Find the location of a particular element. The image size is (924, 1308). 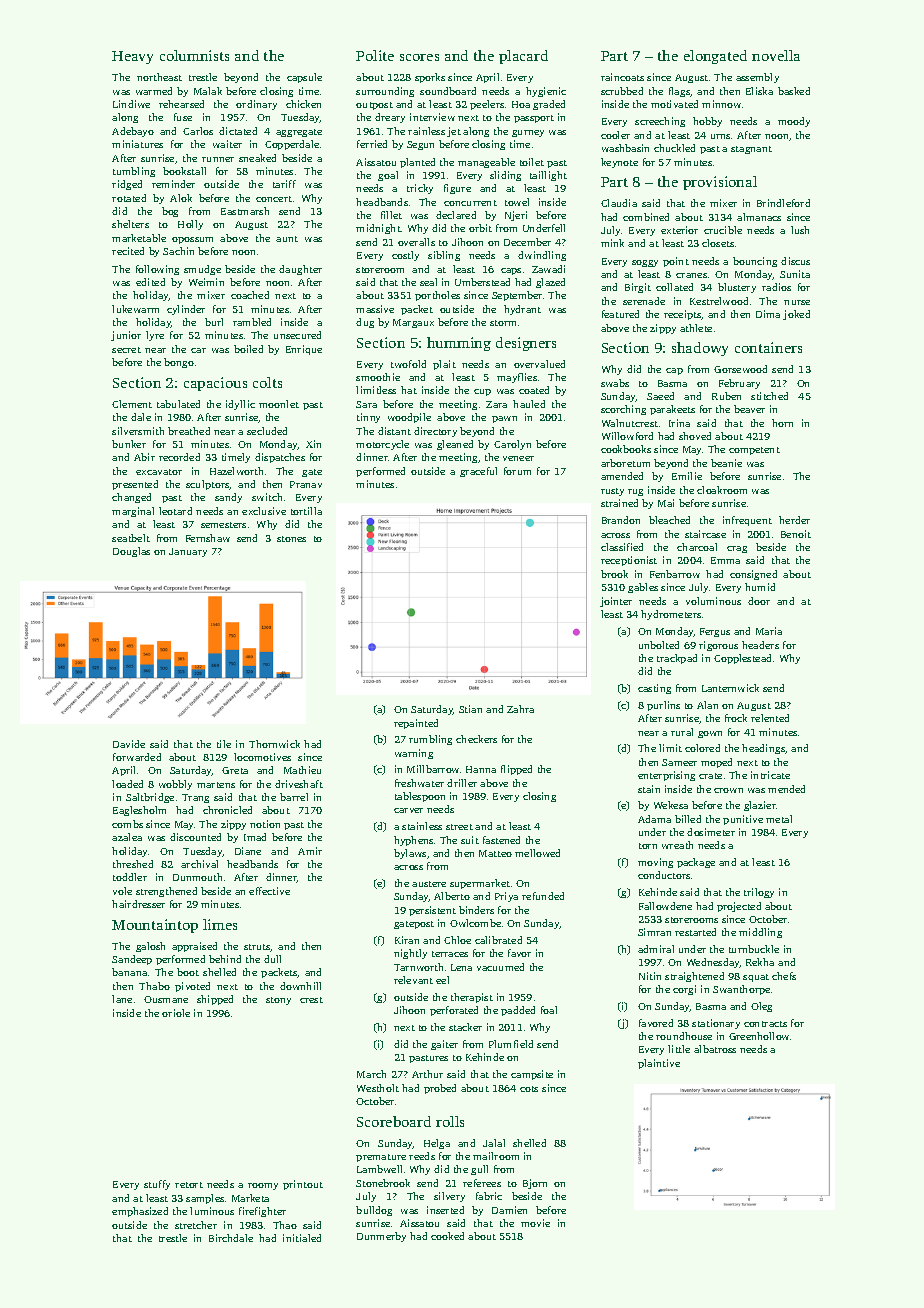

assembly is located at coordinates (757, 78).
